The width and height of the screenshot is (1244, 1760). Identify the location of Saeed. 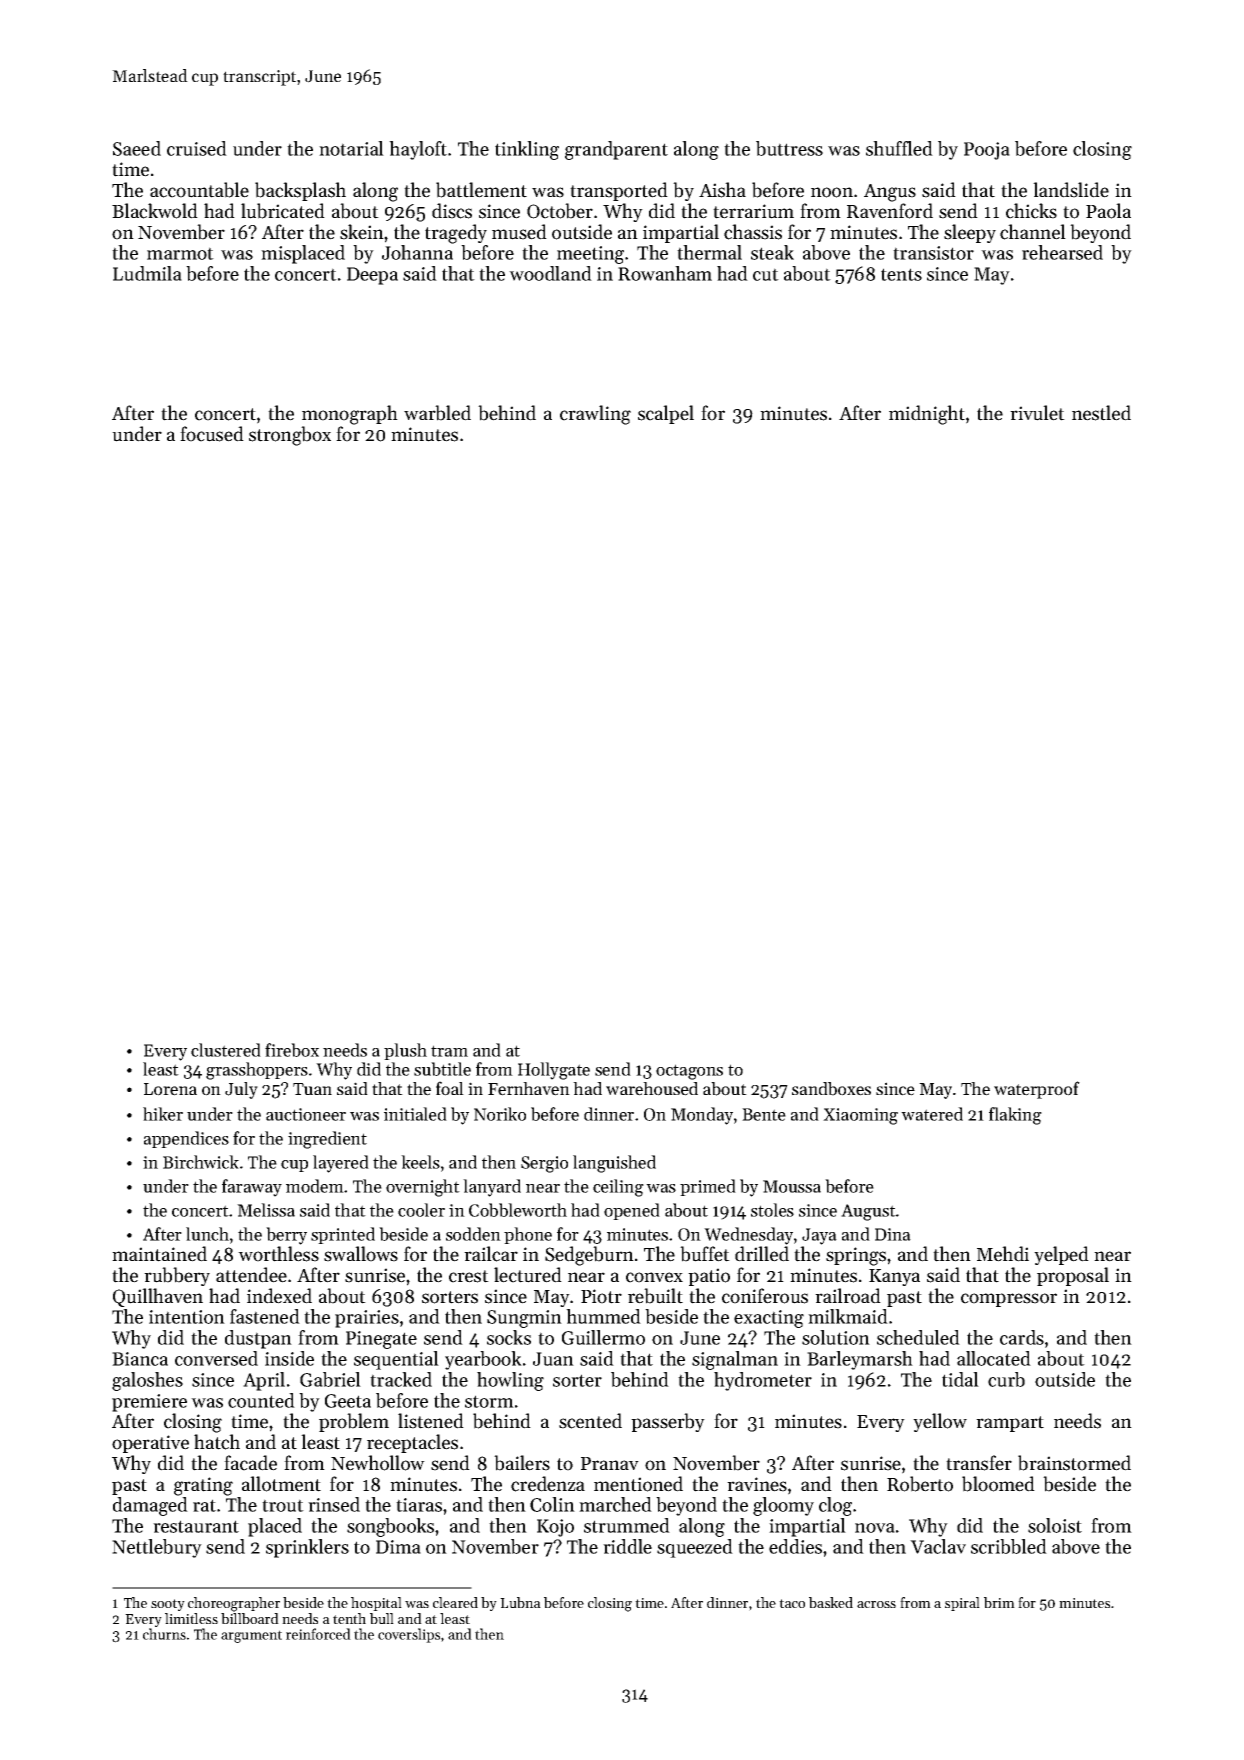
(137, 148).
